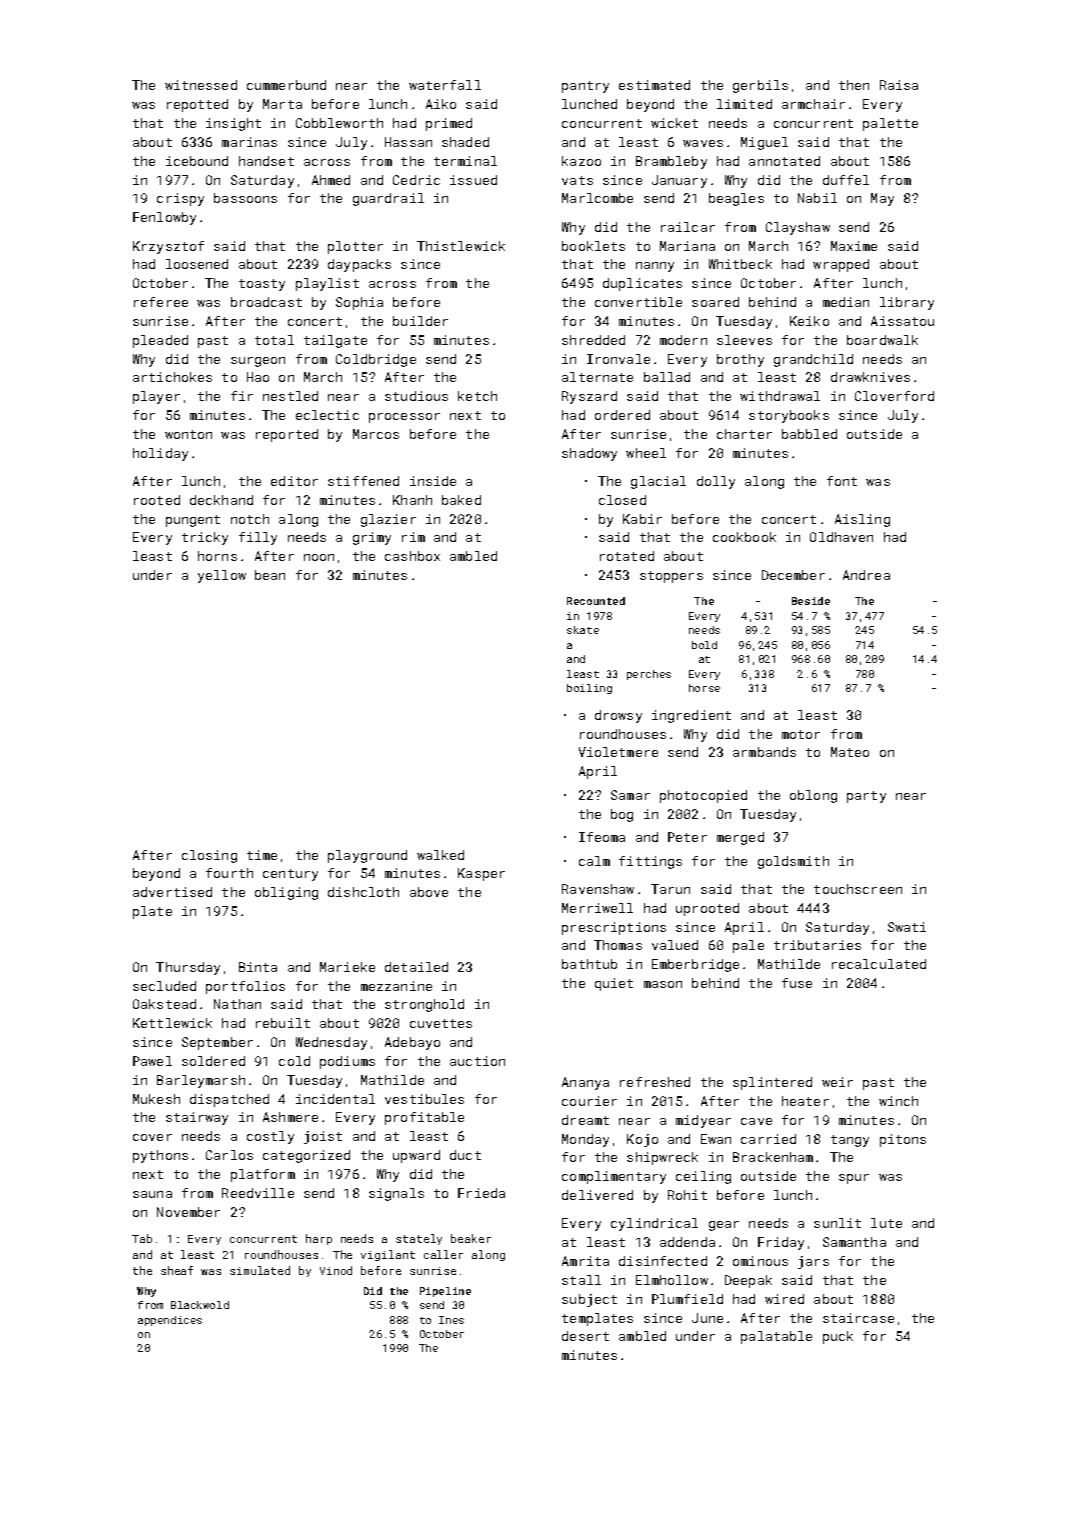  I want to click on walked, so click(440, 855).
